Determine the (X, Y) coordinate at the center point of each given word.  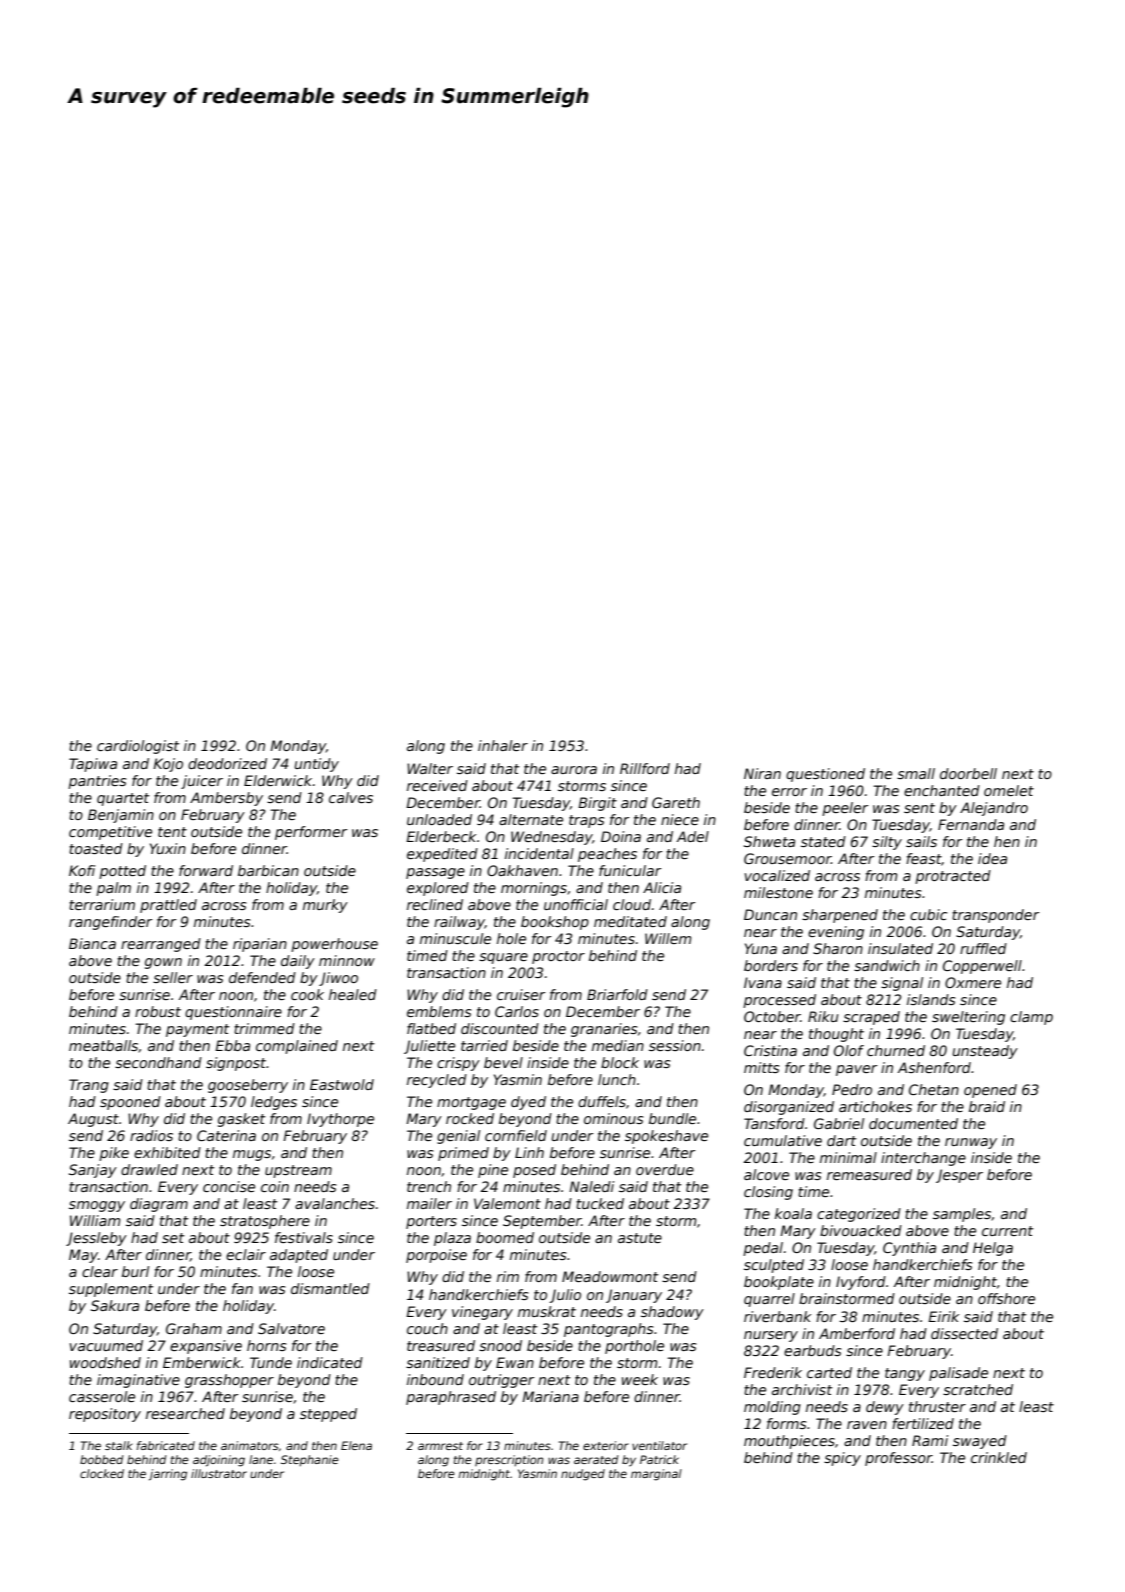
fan (242, 1288)
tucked (600, 1203)
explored (438, 889)
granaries (604, 1030)
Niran (762, 773)
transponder (995, 916)
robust (158, 1011)
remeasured (869, 1174)
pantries (97, 782)
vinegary (482, 1313)
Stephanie (310, 1460)
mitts (761, 1067)
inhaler (503, 745)
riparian (260, 945)
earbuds (812, 1350)
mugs (252, 1155)
